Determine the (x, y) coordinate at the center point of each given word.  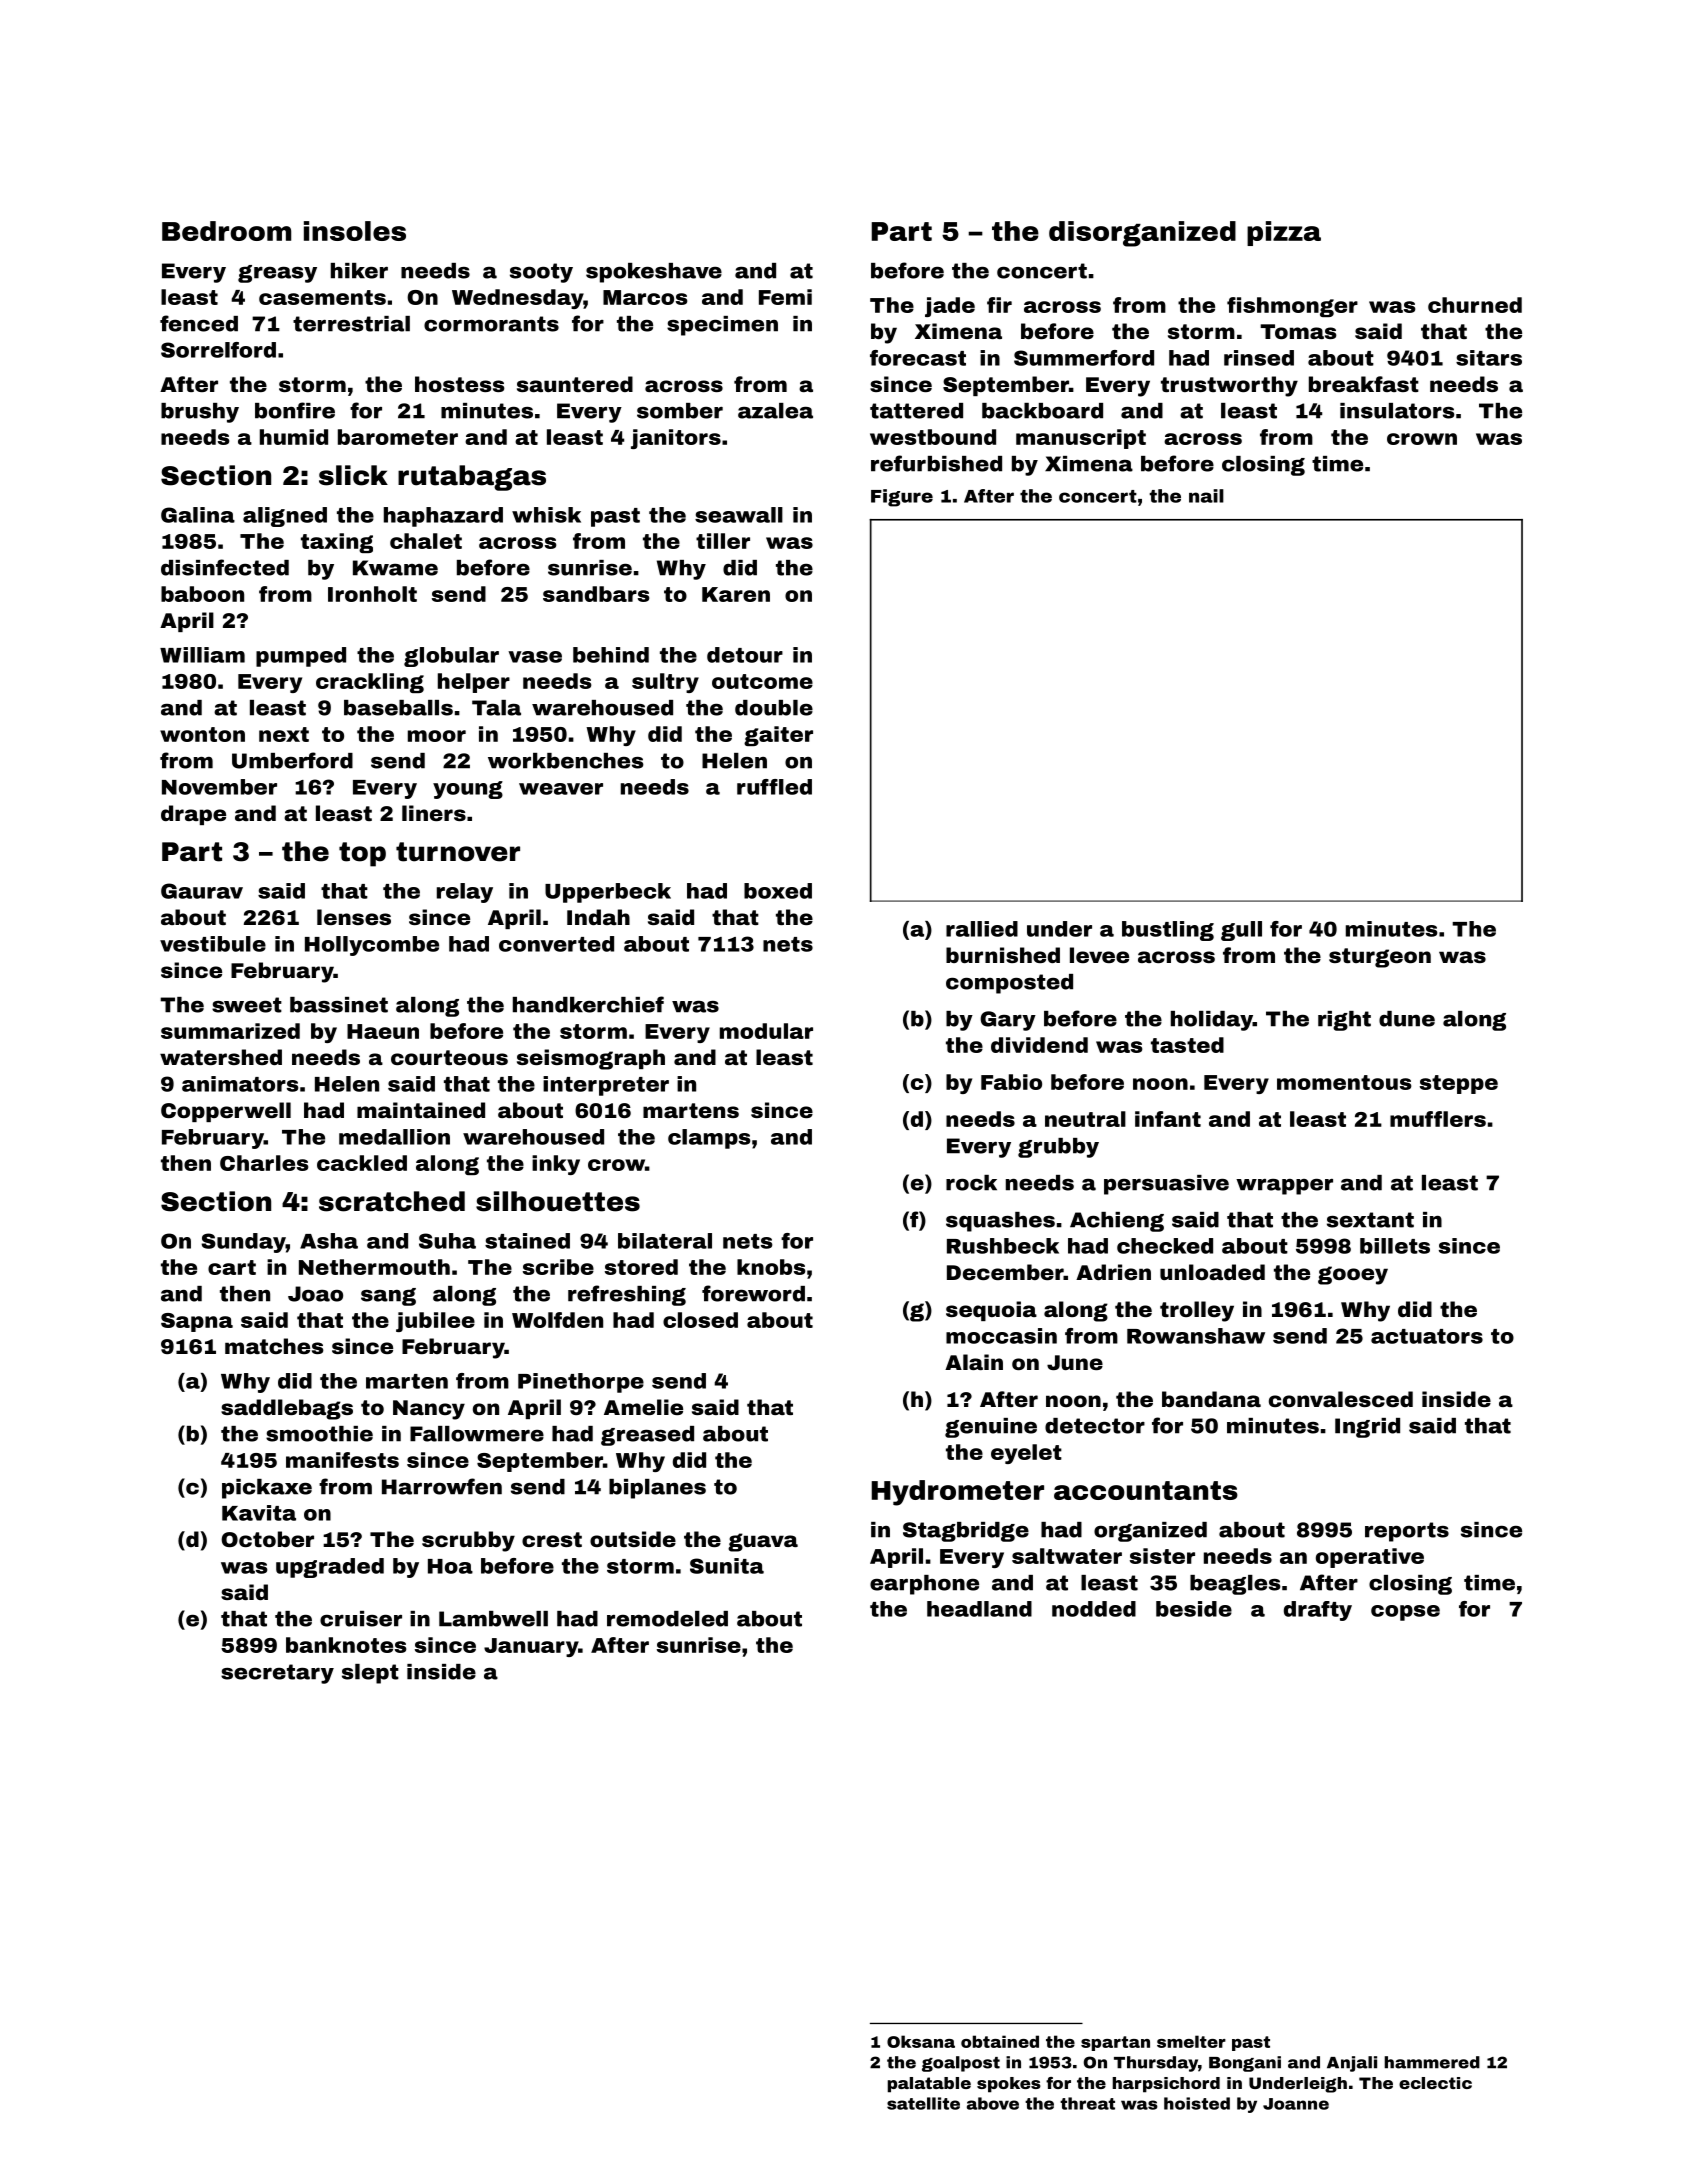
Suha (447, 1241)
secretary (277, 1674)
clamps (709, 1139)
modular (766, 1031)
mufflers (1438, 1119)
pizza (1284, 233)
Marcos (645, 297)
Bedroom (226, 231)
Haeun (383, 1031)
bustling (1168, 931)
